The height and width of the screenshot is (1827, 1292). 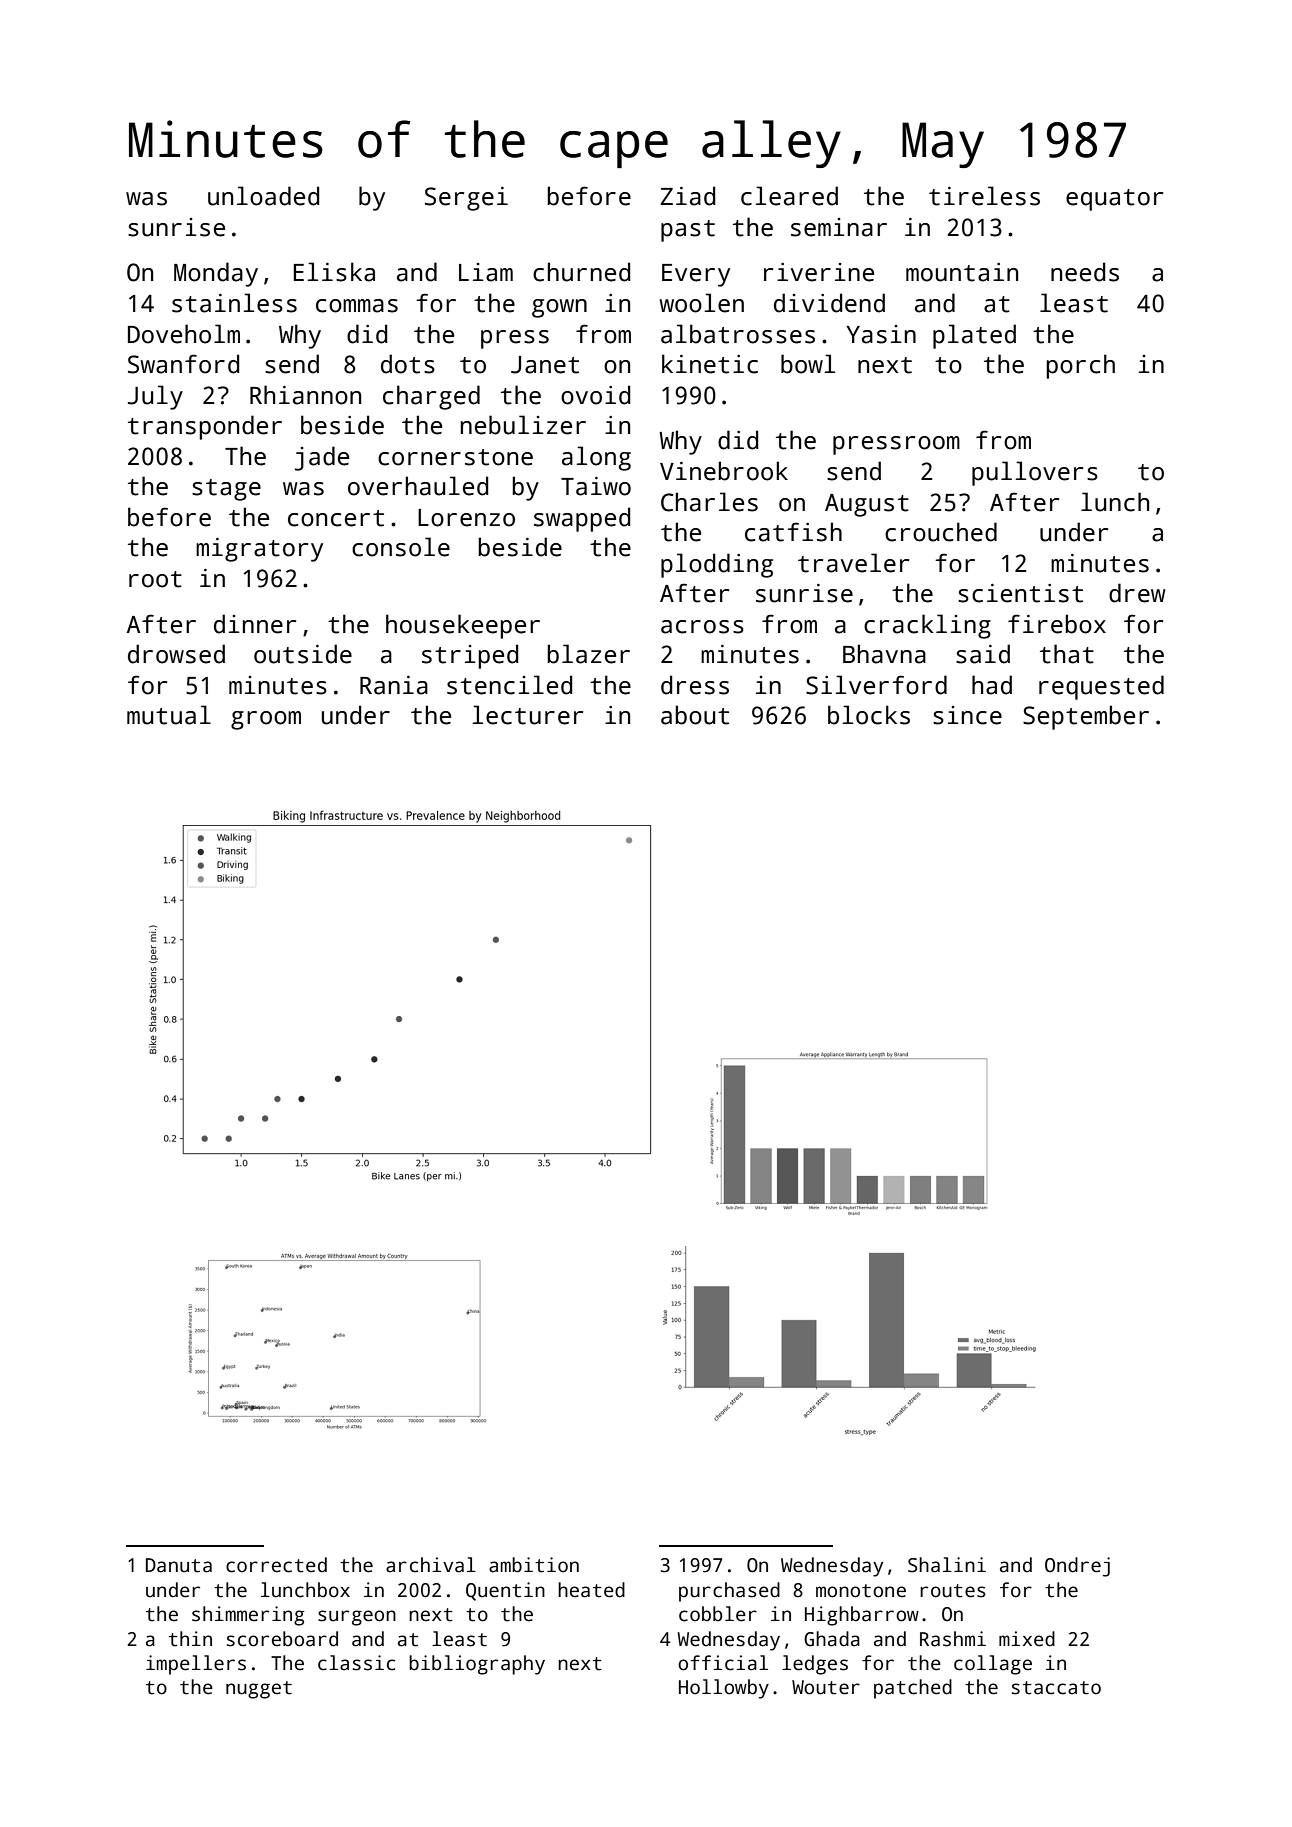 I want to click on nugget, so click(x=259, y=1690).
